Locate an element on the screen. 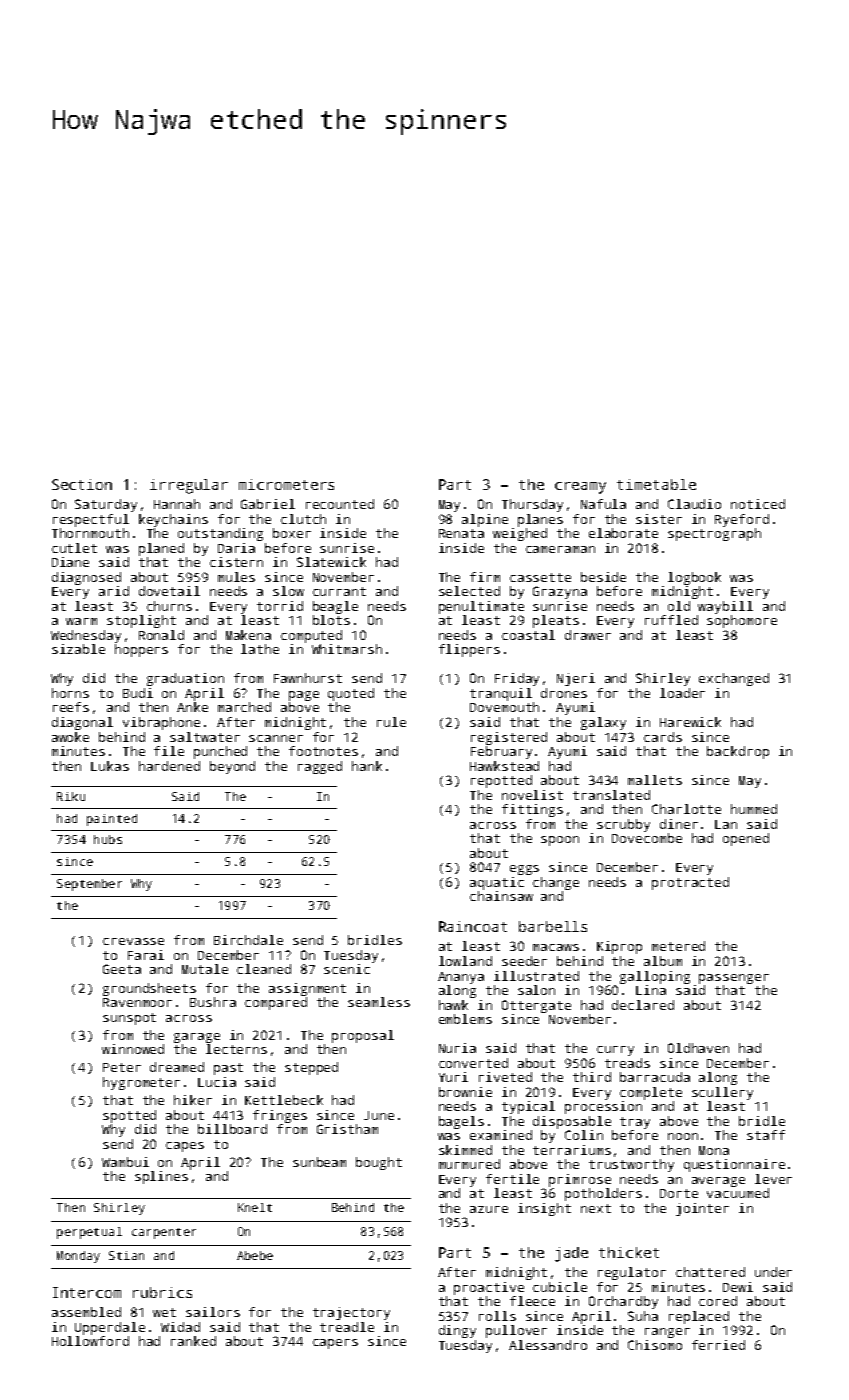  azure is located at coordinates (489, 1209).
